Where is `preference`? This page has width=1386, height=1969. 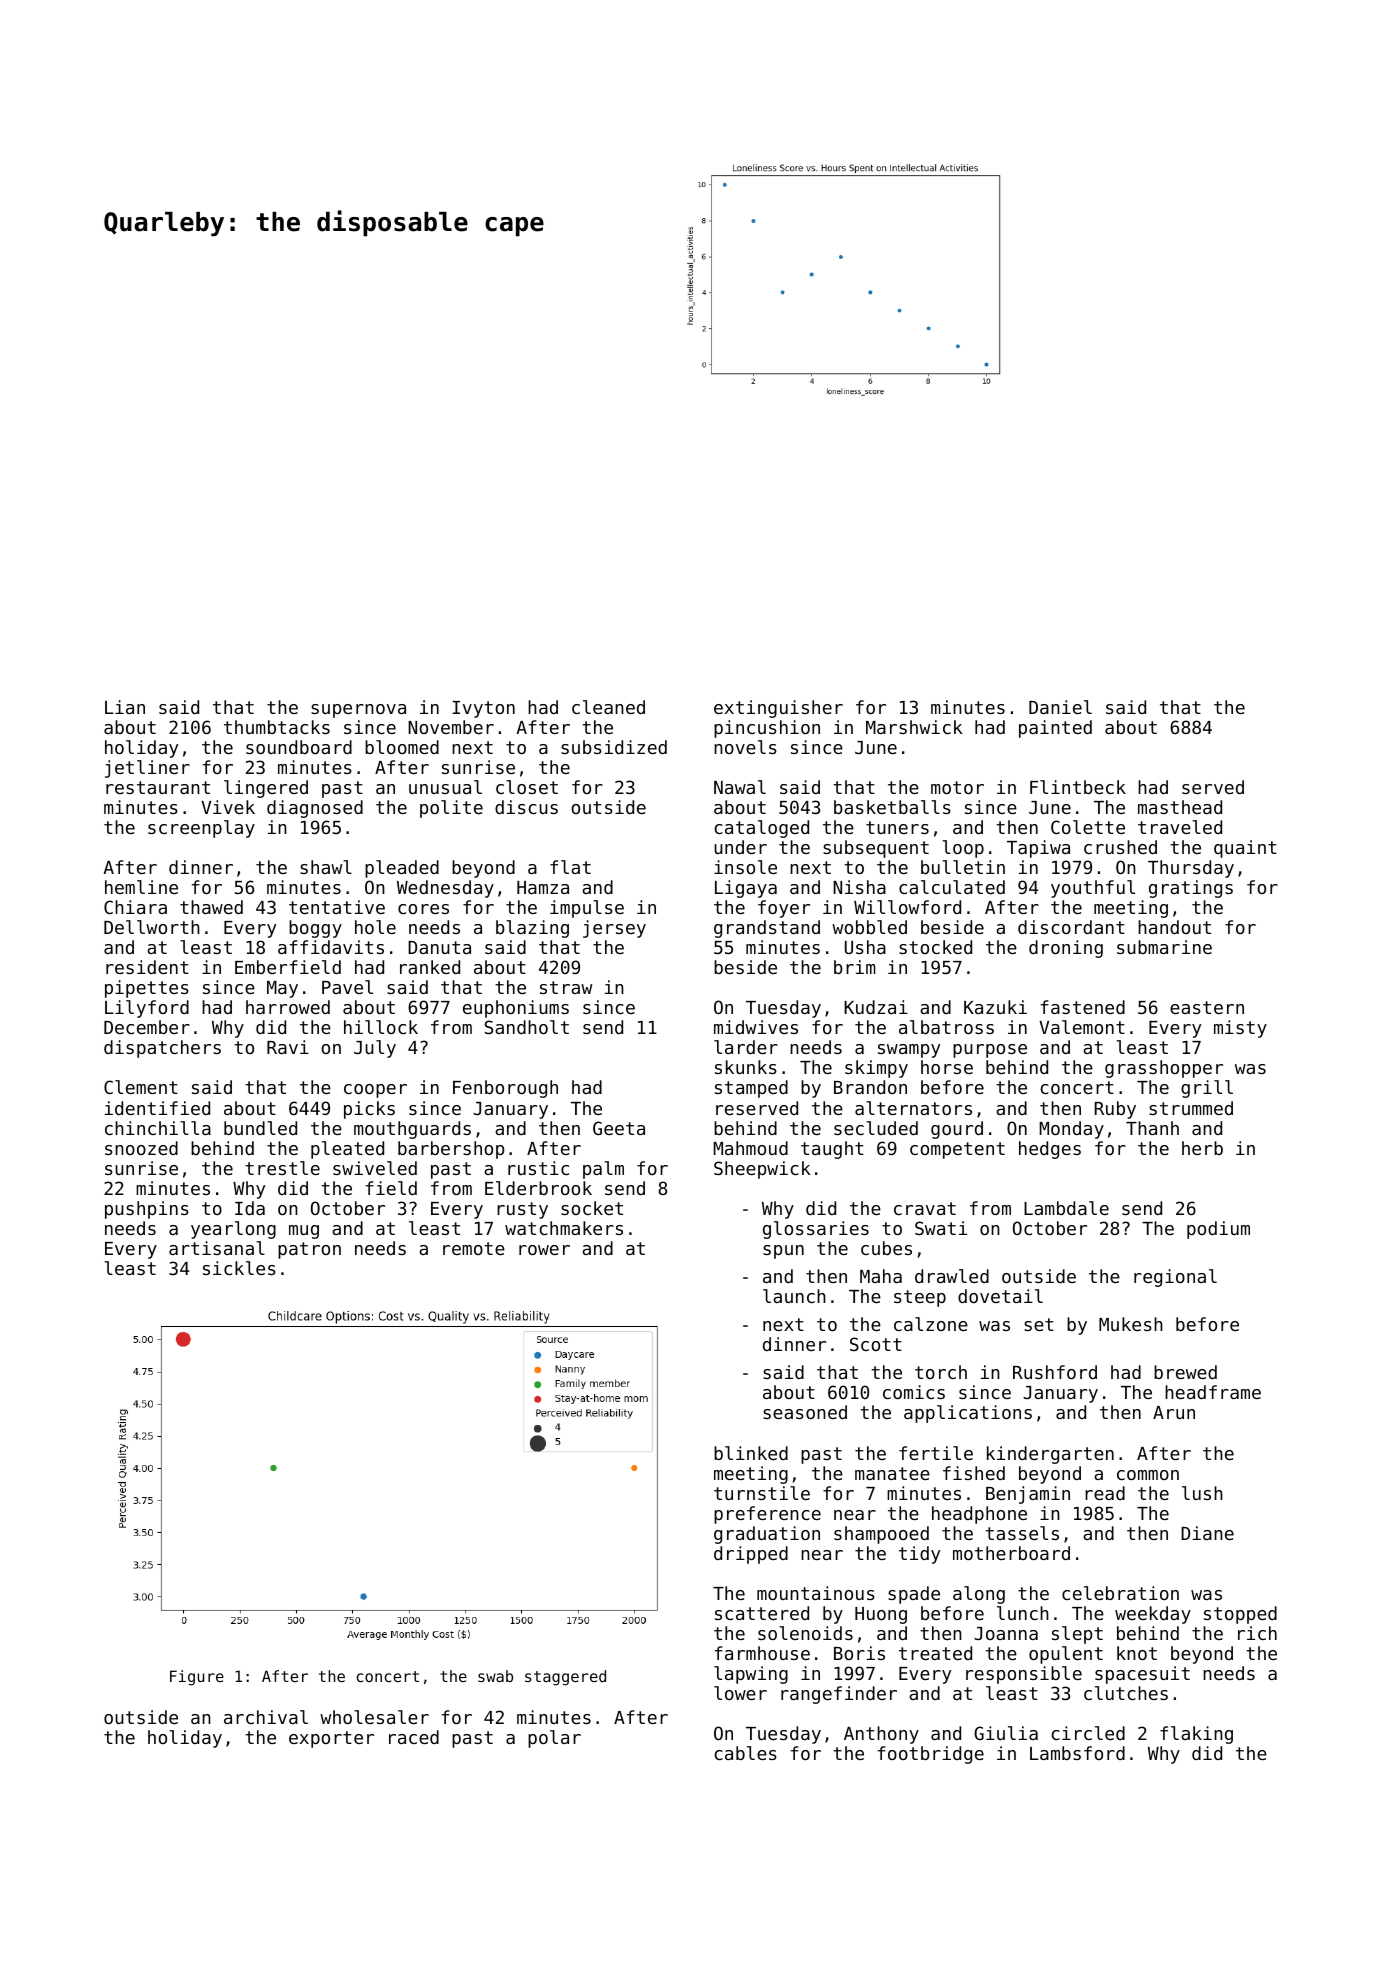 preference is located at coordinates (767, 1515).
